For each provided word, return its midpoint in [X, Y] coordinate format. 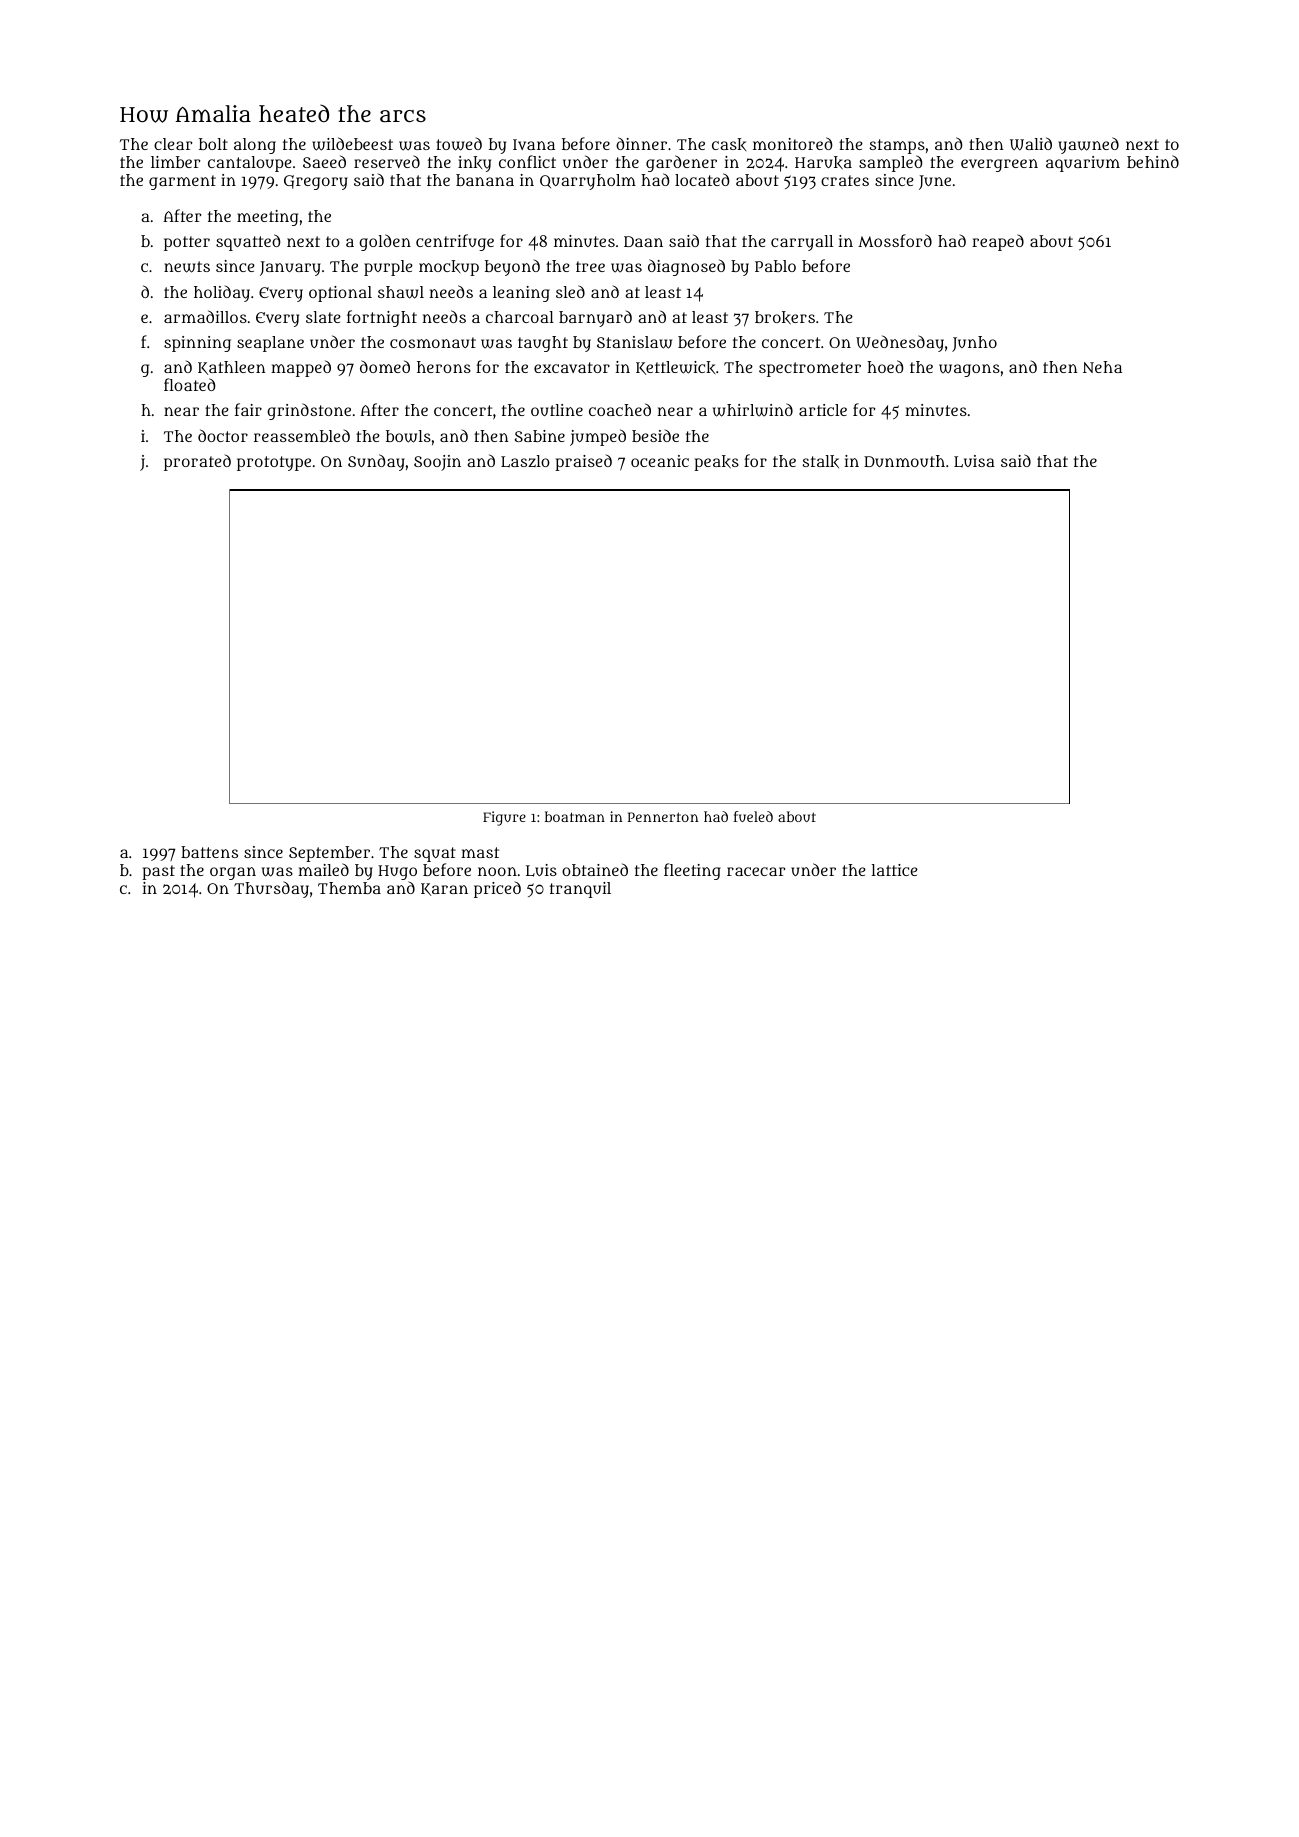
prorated [197, 462]
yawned [1089, 145]
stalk [820, 461]
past [158, 872]
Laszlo [525, 461]
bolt [213, 144]
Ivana [534, 144]
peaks [716, 463]
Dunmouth [904, 461]
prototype [274, 463]
